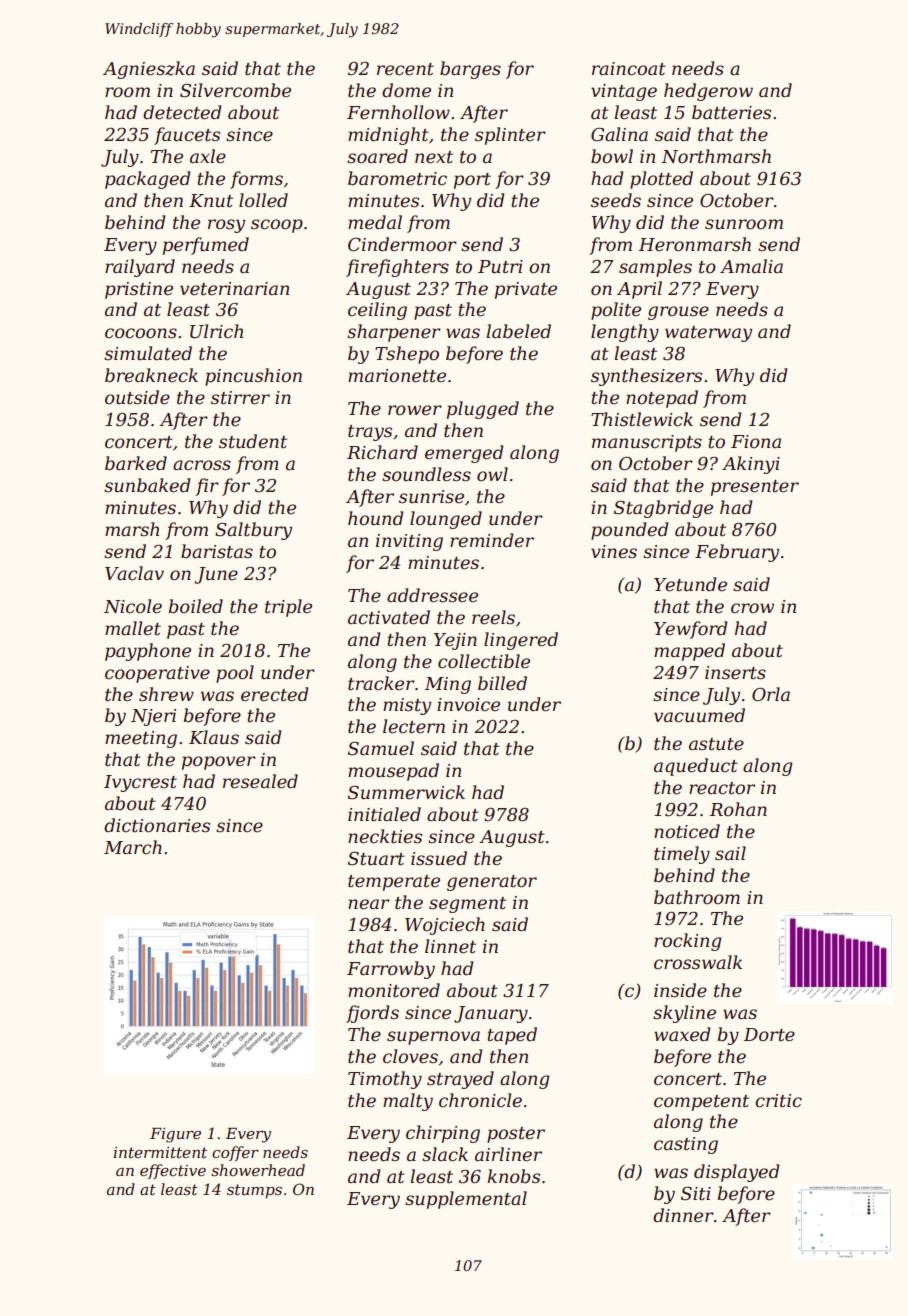 This document has height=1316, width=908. I want to click on Samuel, so click(381, 748).
